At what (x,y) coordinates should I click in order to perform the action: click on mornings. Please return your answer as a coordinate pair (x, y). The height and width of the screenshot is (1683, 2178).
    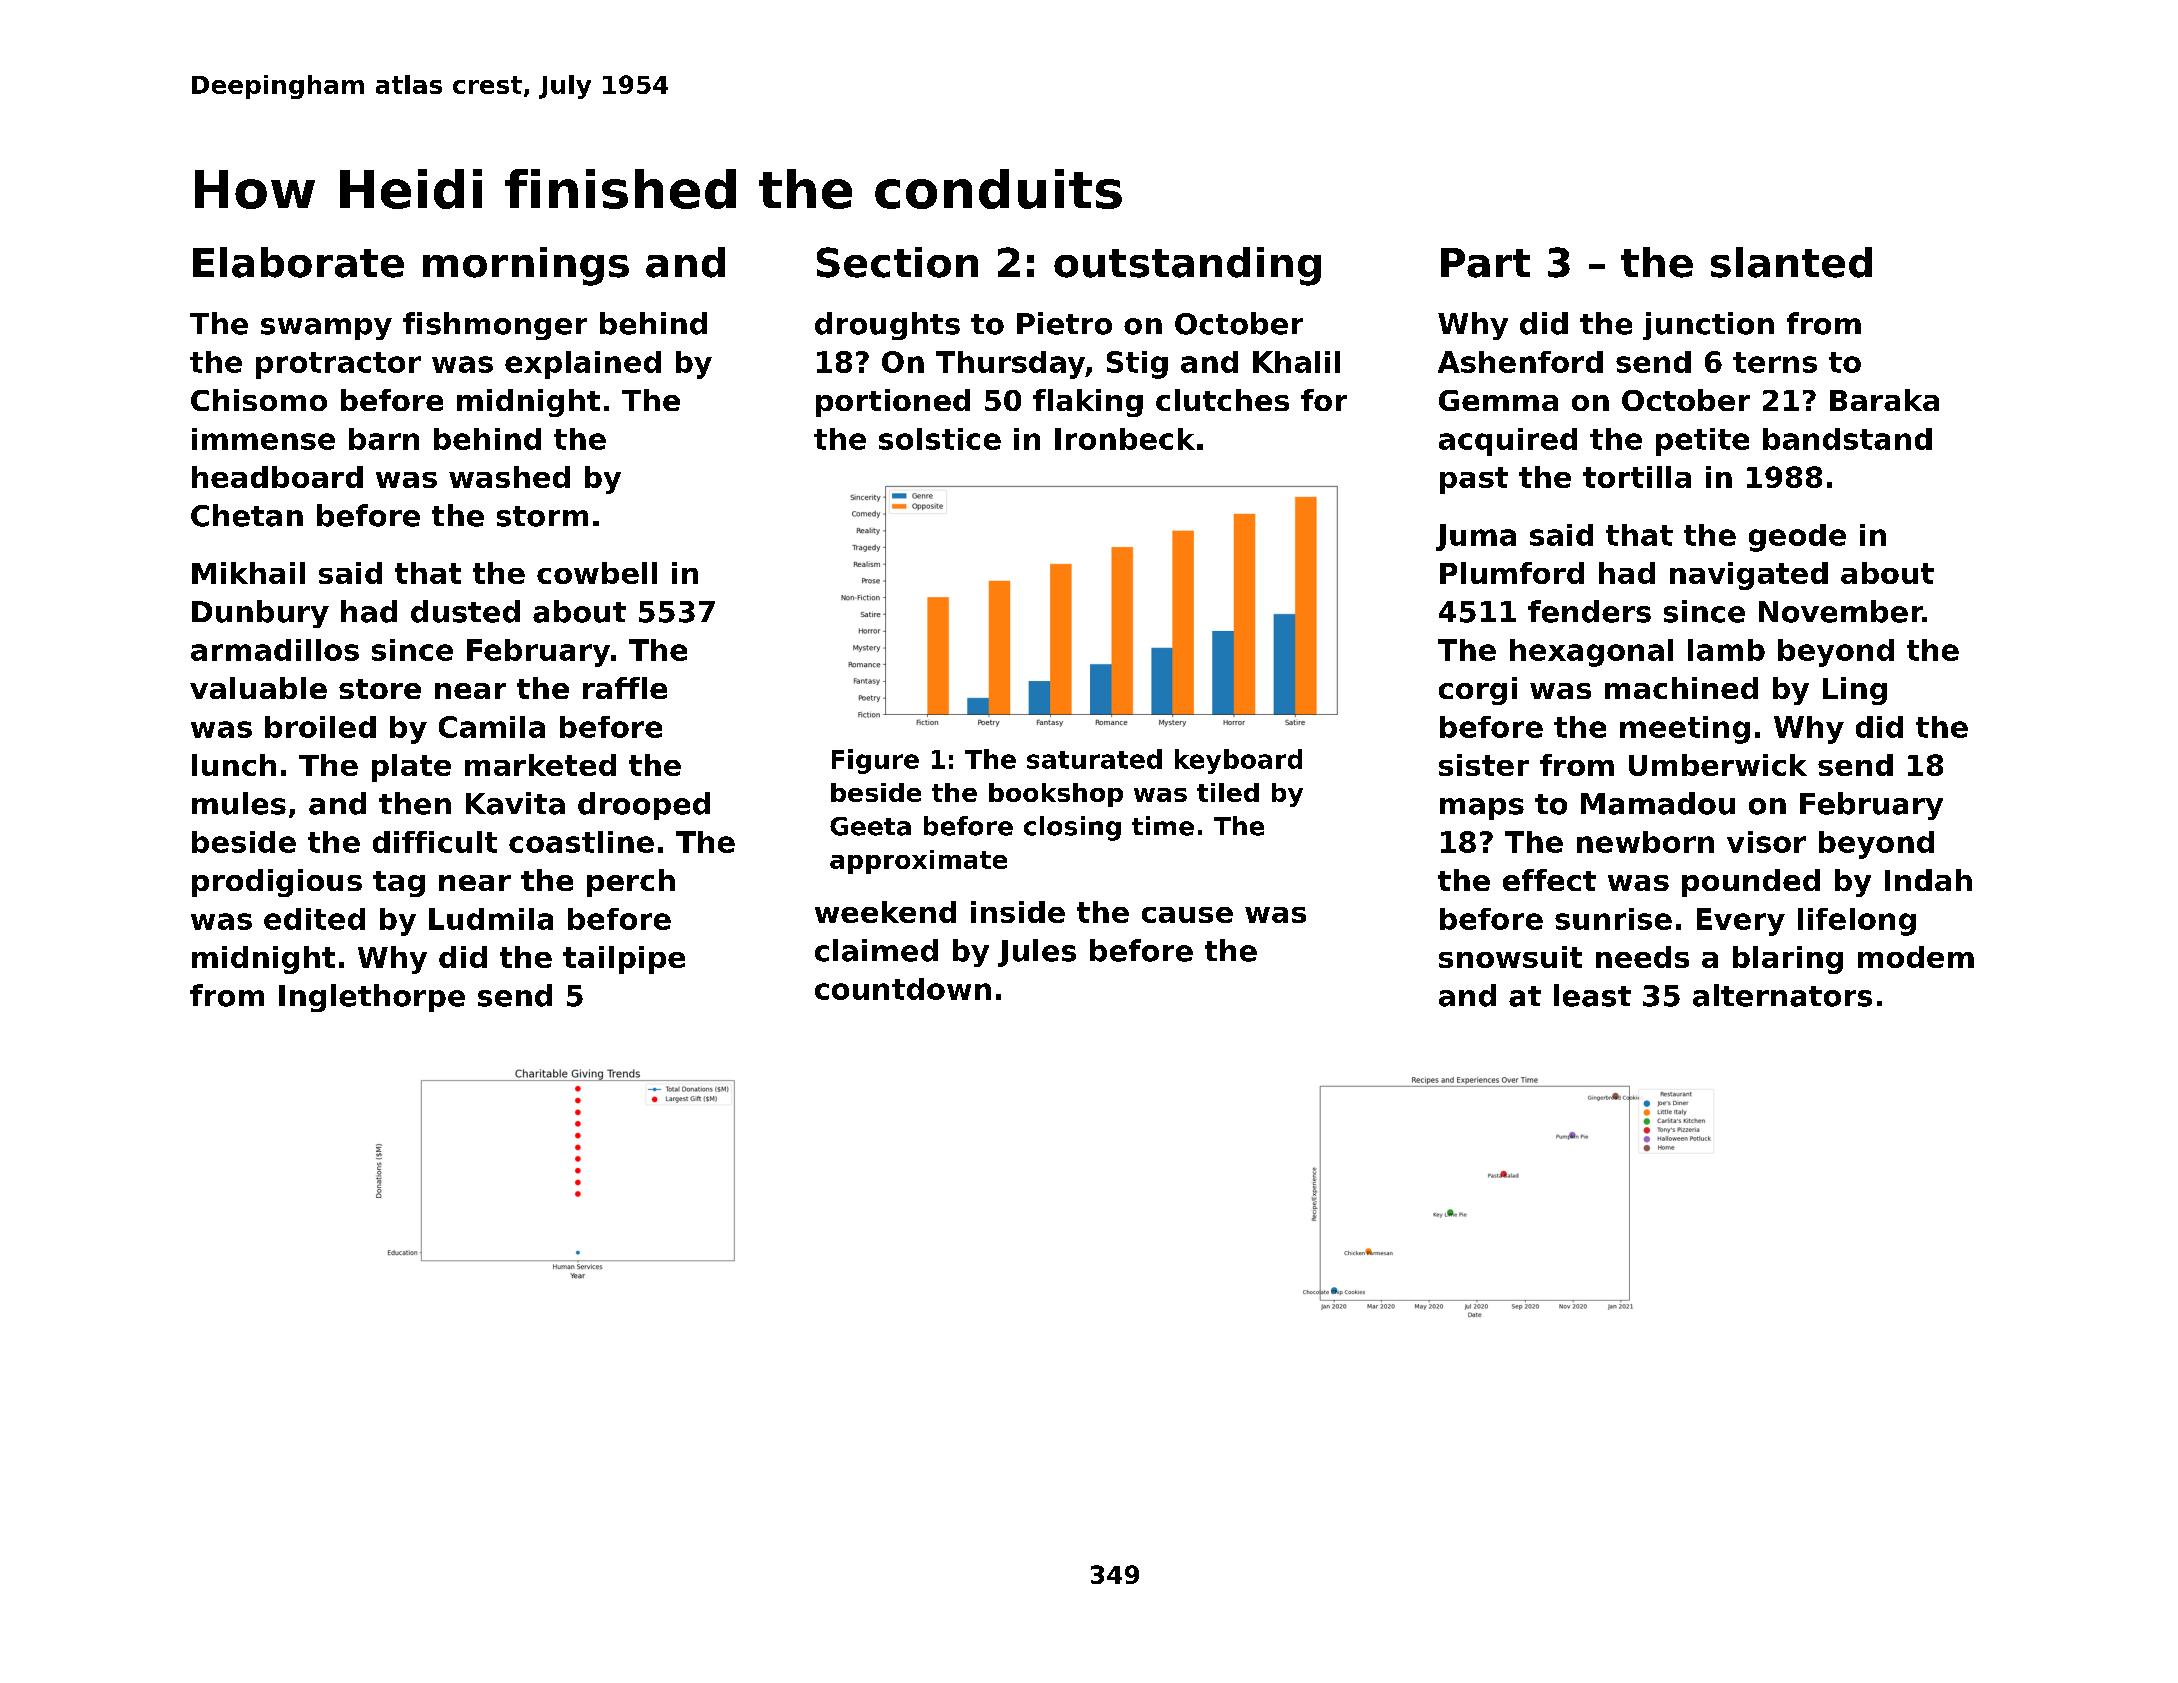
    Looking at the image, I should click on (526, 266).
